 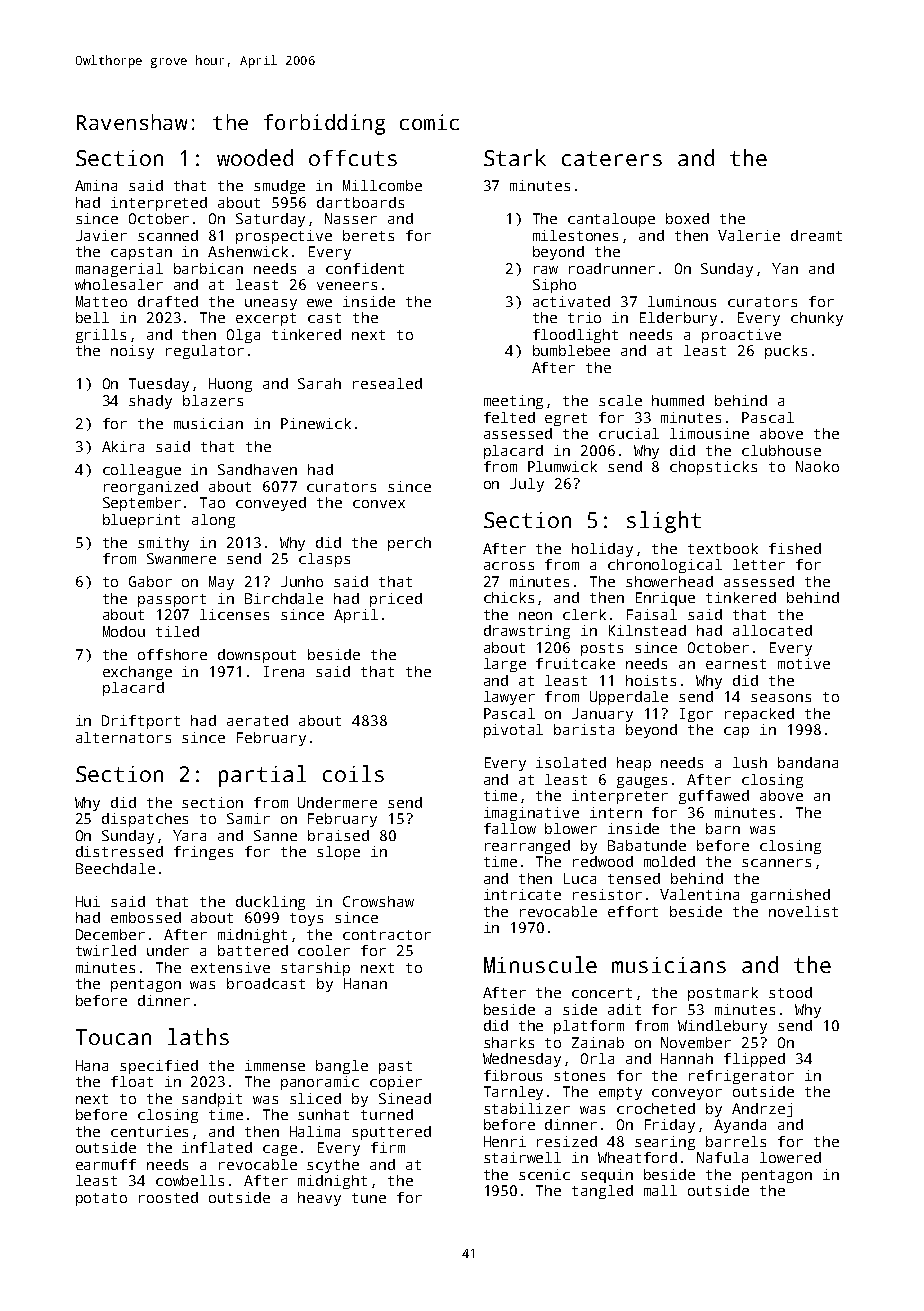 What do you see at coordinates (257, 656) in the document?
I see `downspout` at bounding box center [257, 656].
